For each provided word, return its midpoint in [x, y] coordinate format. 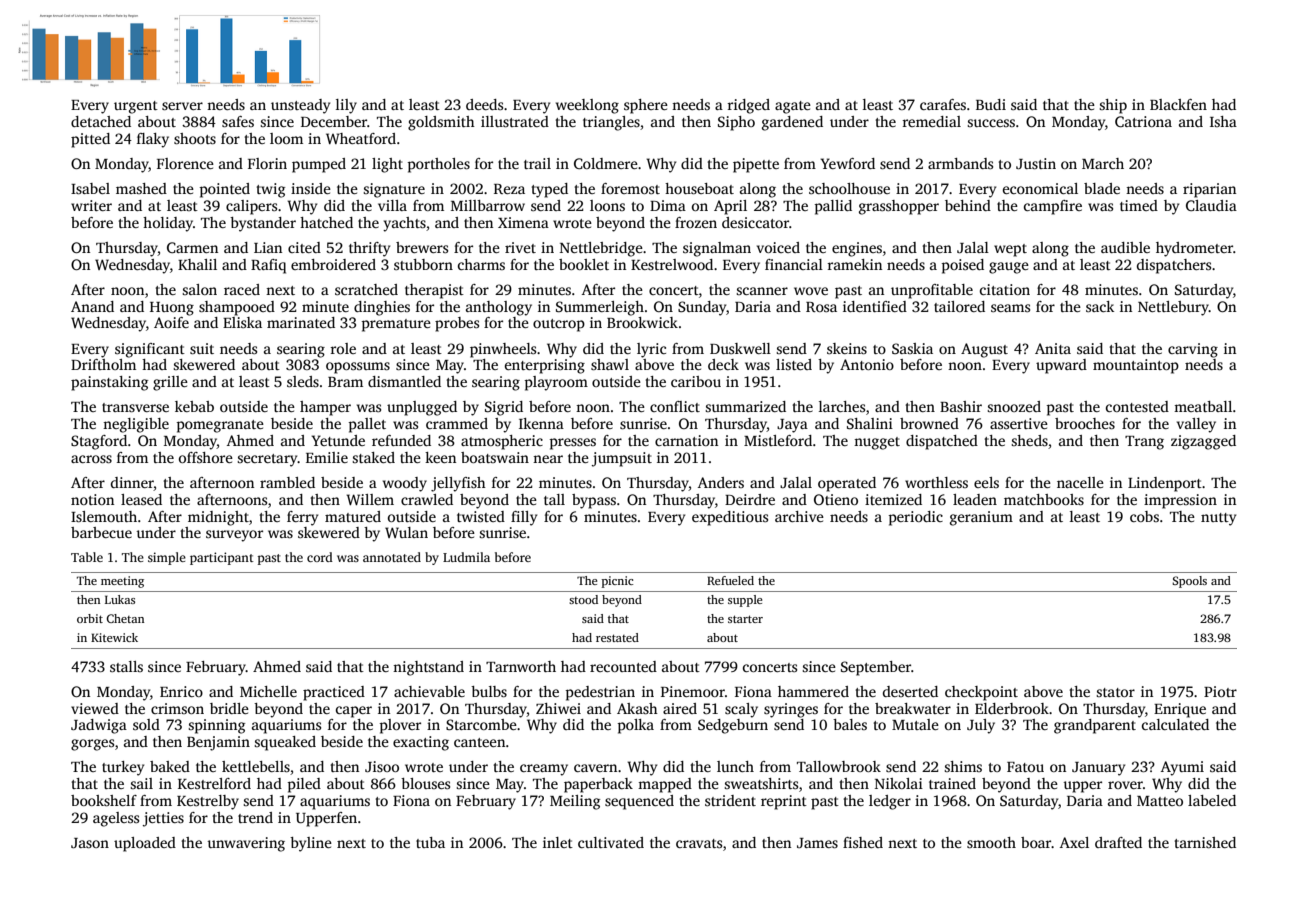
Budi [991, 104]
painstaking [109, 383]
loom [286, 138]
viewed [95, 708]
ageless [116, 819]
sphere [646, 106]
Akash [637, 708]
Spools [1189, 582]
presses [572, 444]
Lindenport [1165, 484]
